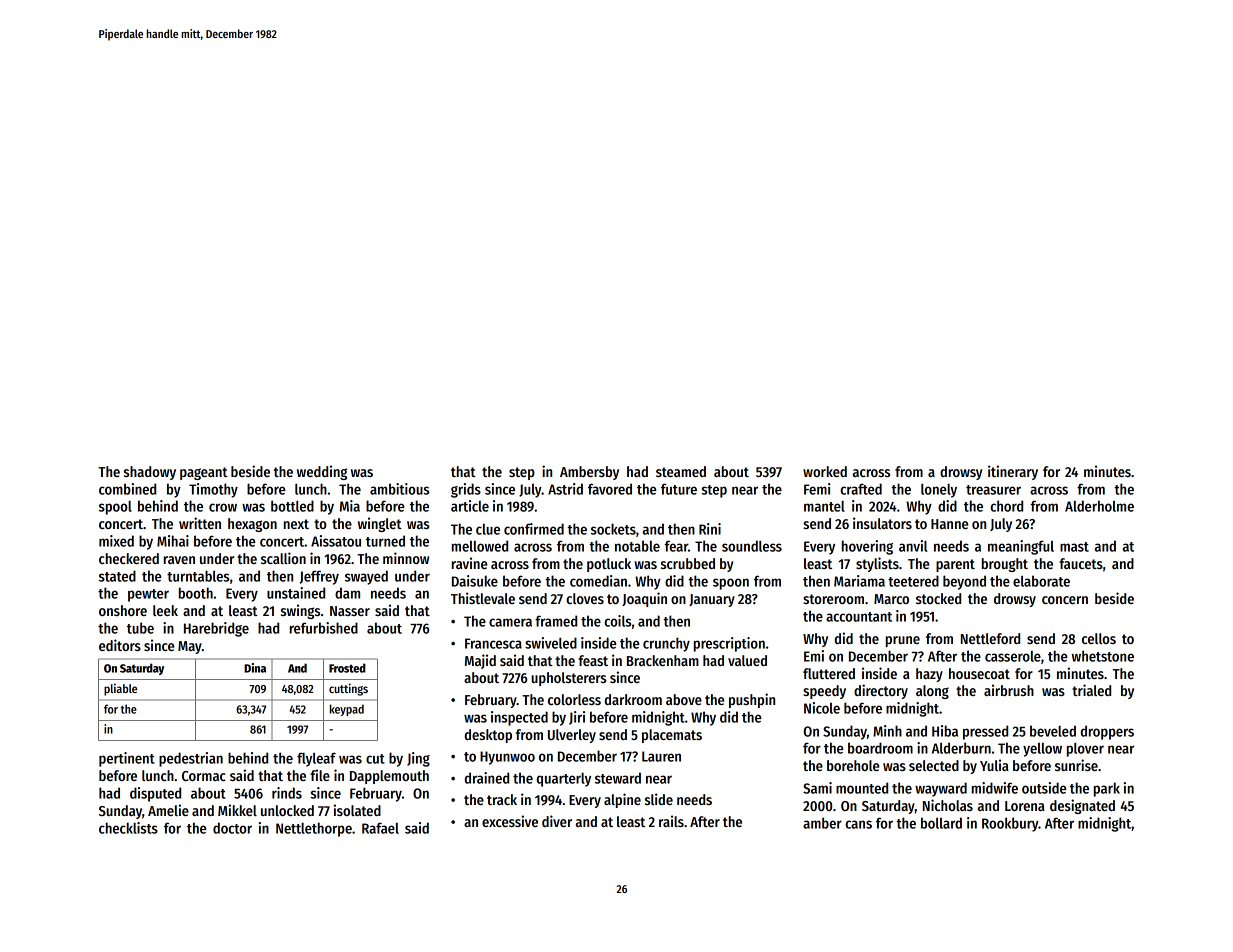 The width and height of the screenshot is (1233, 952). I want to click on rails, so click(671, 821).
